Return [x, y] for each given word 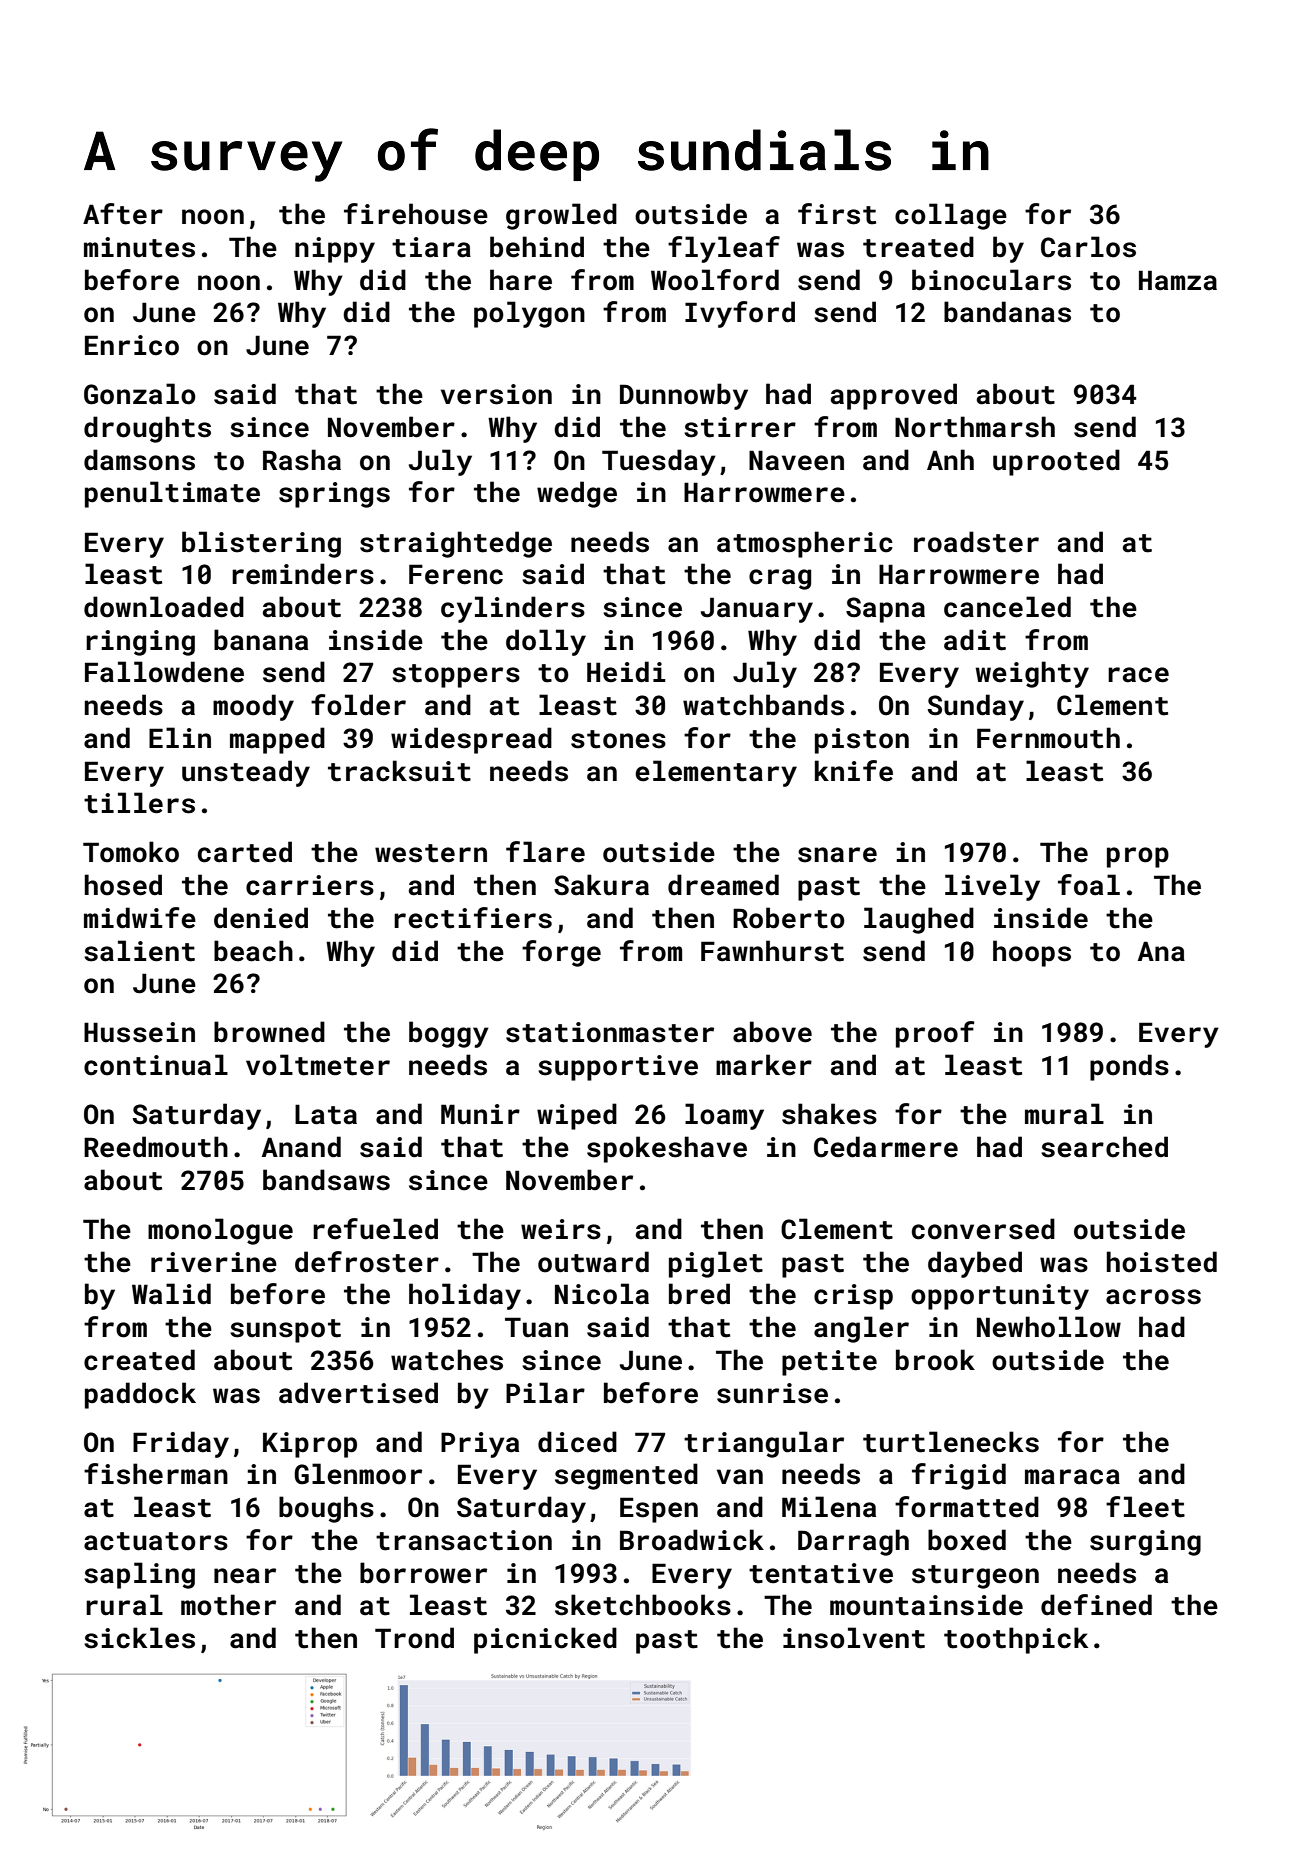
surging [1145, 1543]
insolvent [854, 1638]
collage [951, 216]
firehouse [416, 214]
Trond [414, 1638]
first [837, 214]
